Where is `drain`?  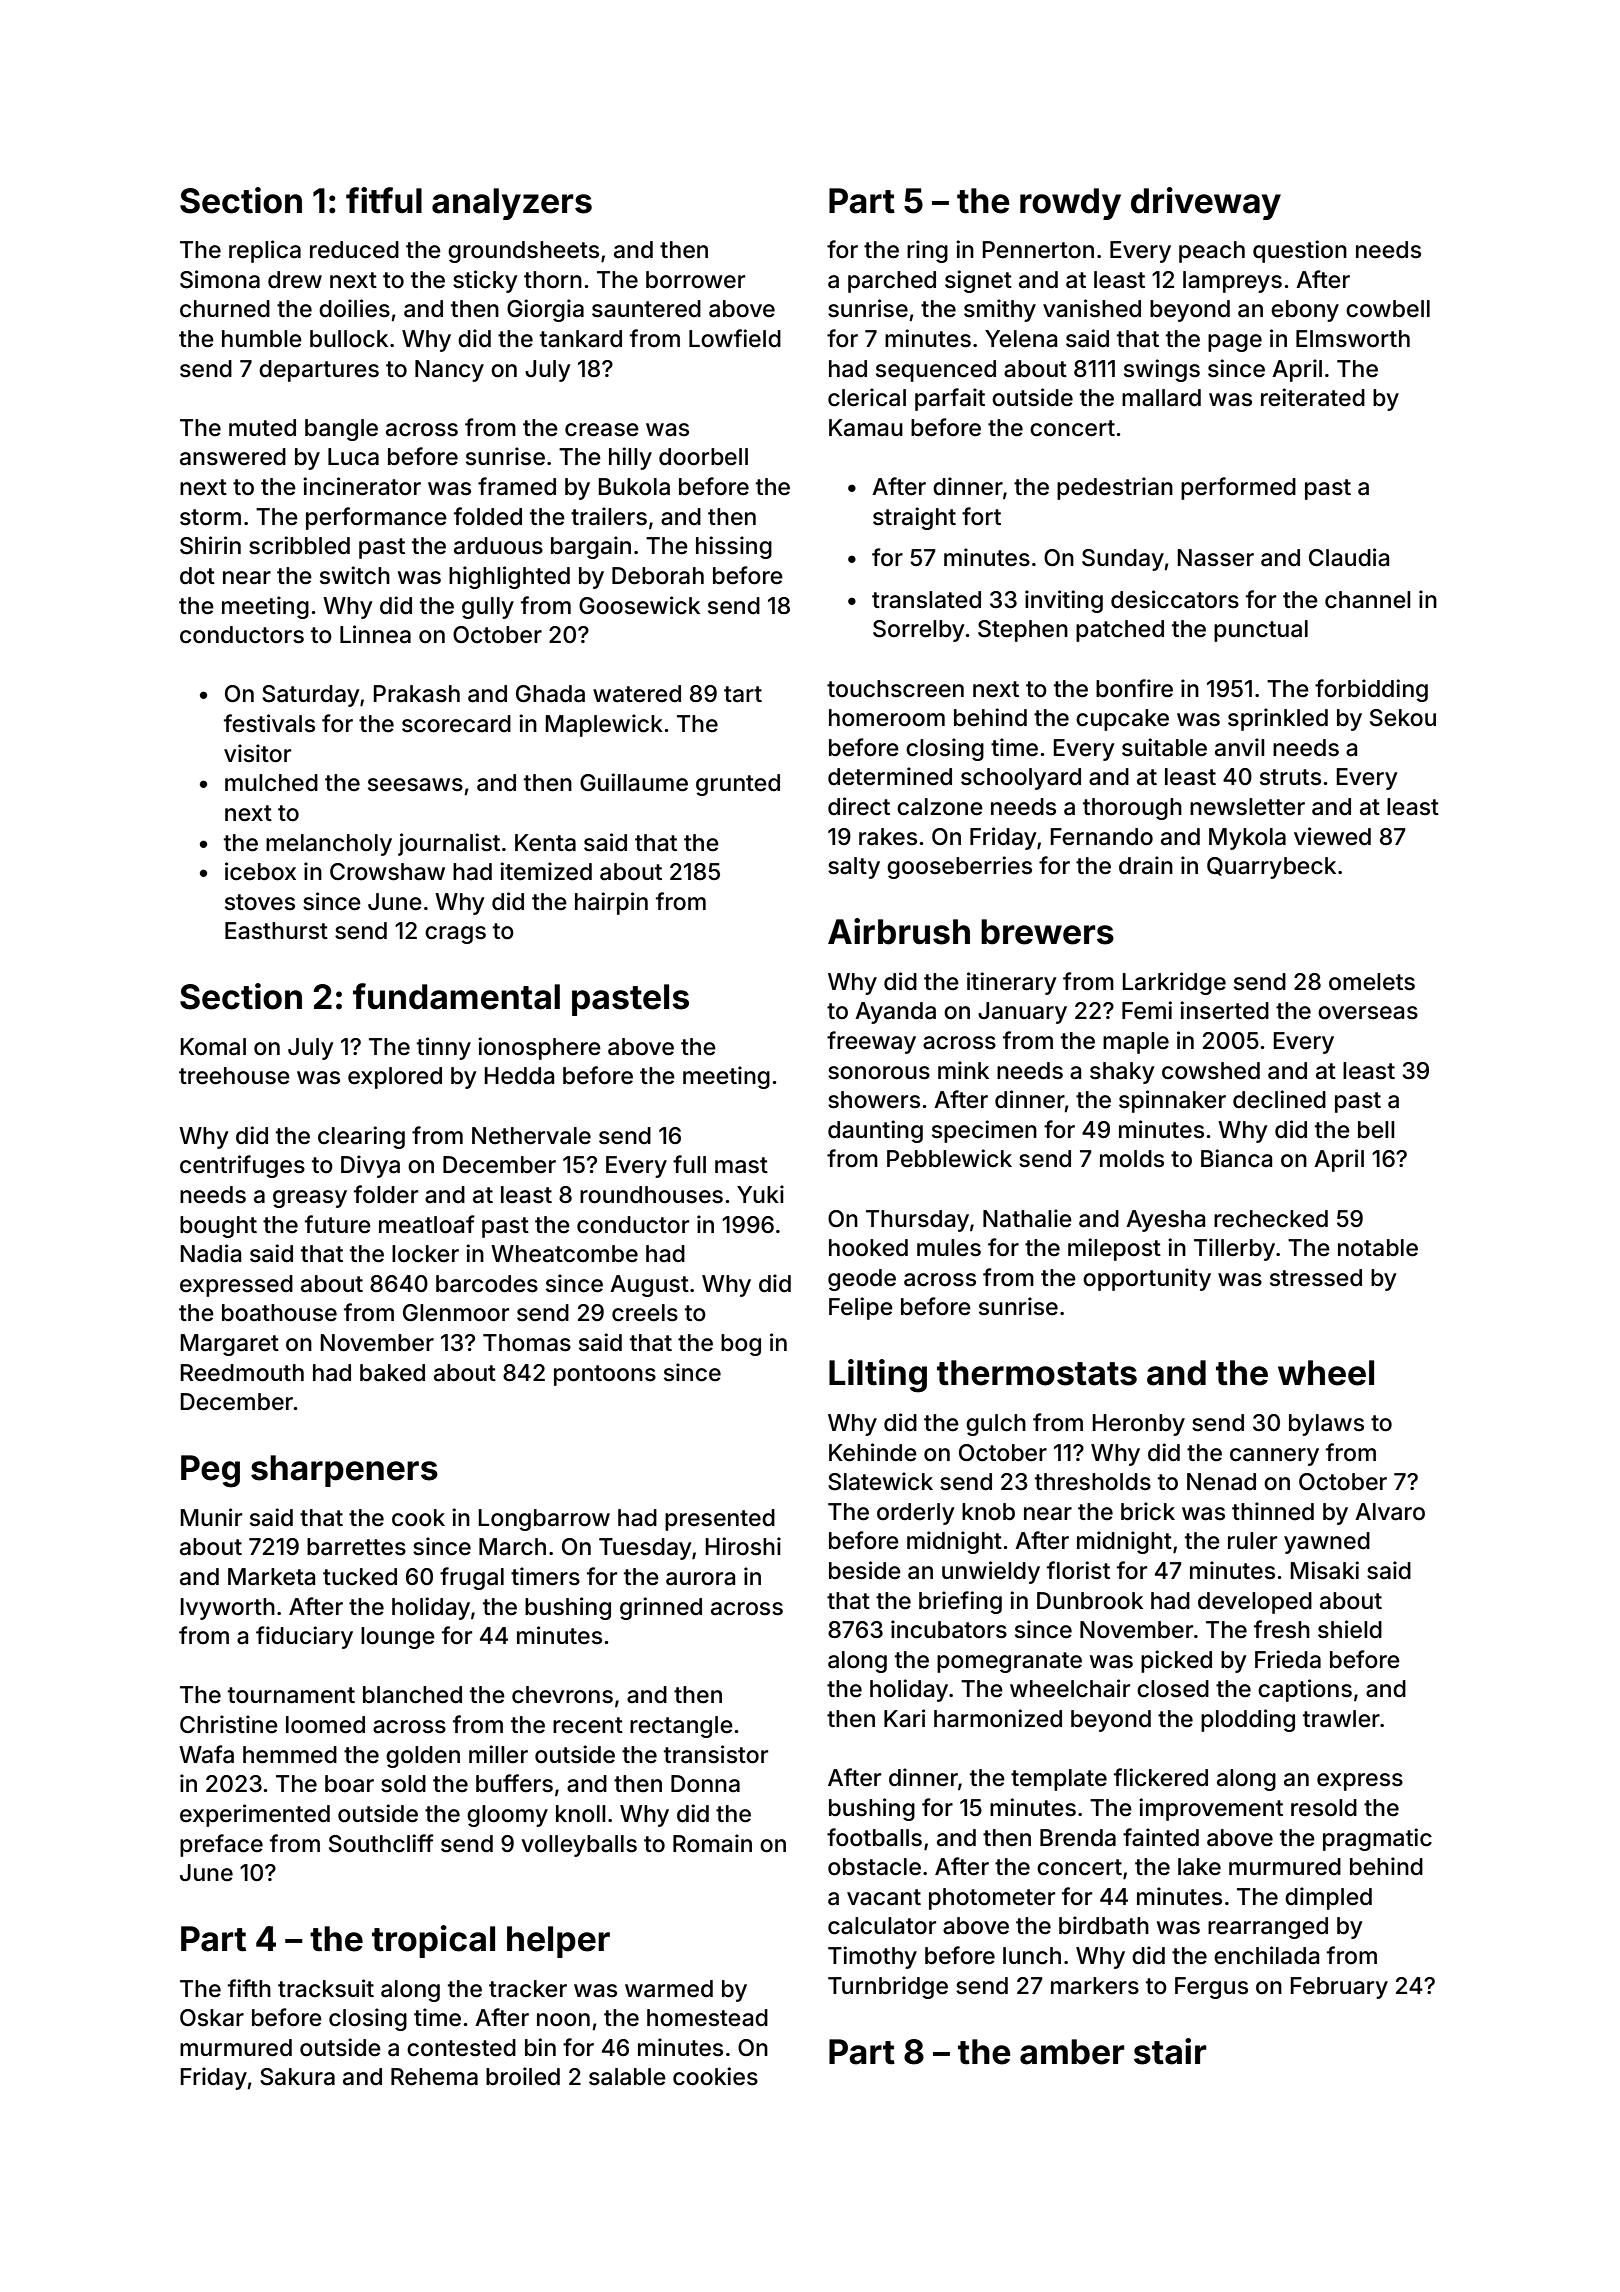 drain is located at coordinates (1146, 865).
